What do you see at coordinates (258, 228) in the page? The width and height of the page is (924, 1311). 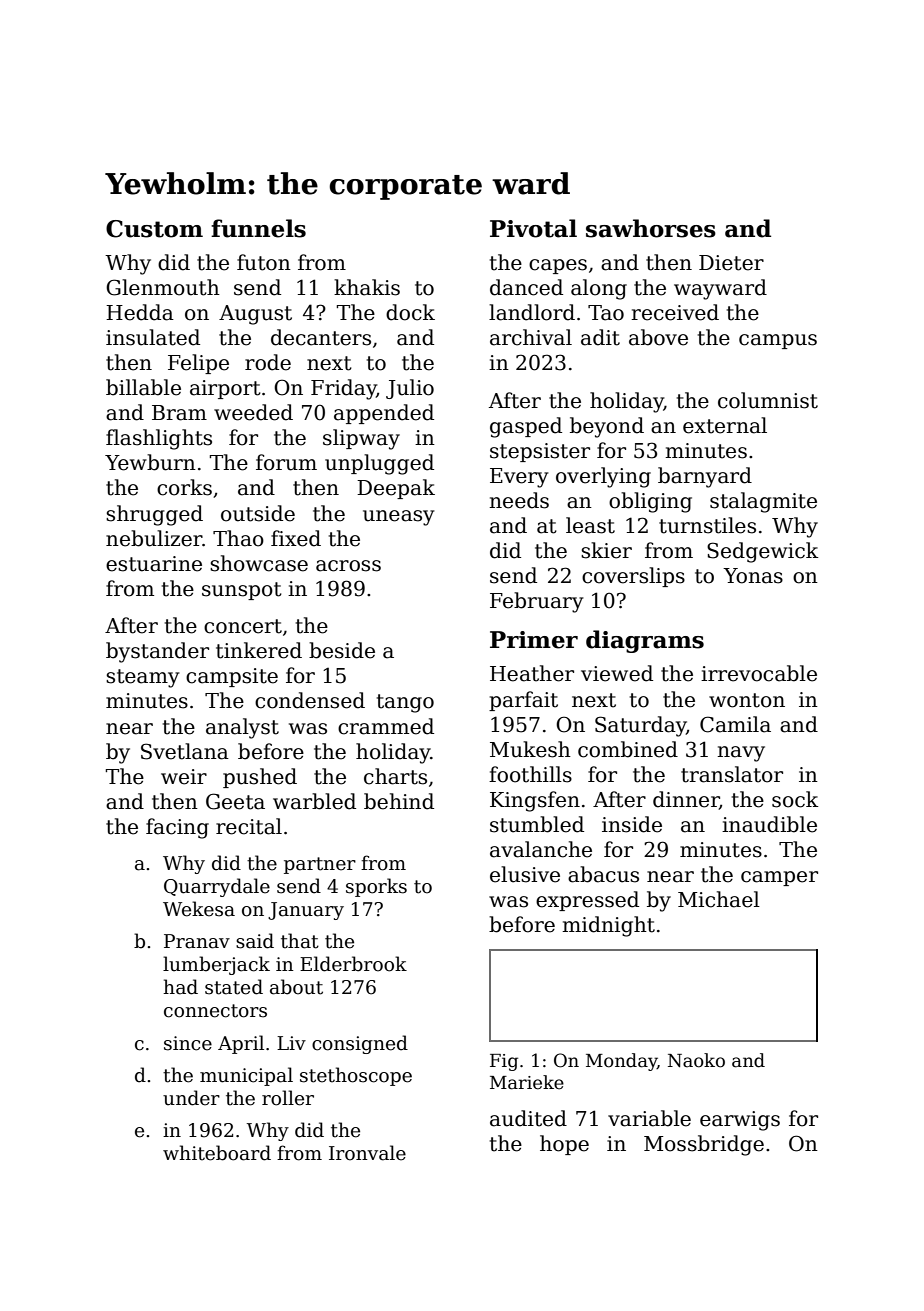 I see `funnels` at bounding box center [258, 228].
